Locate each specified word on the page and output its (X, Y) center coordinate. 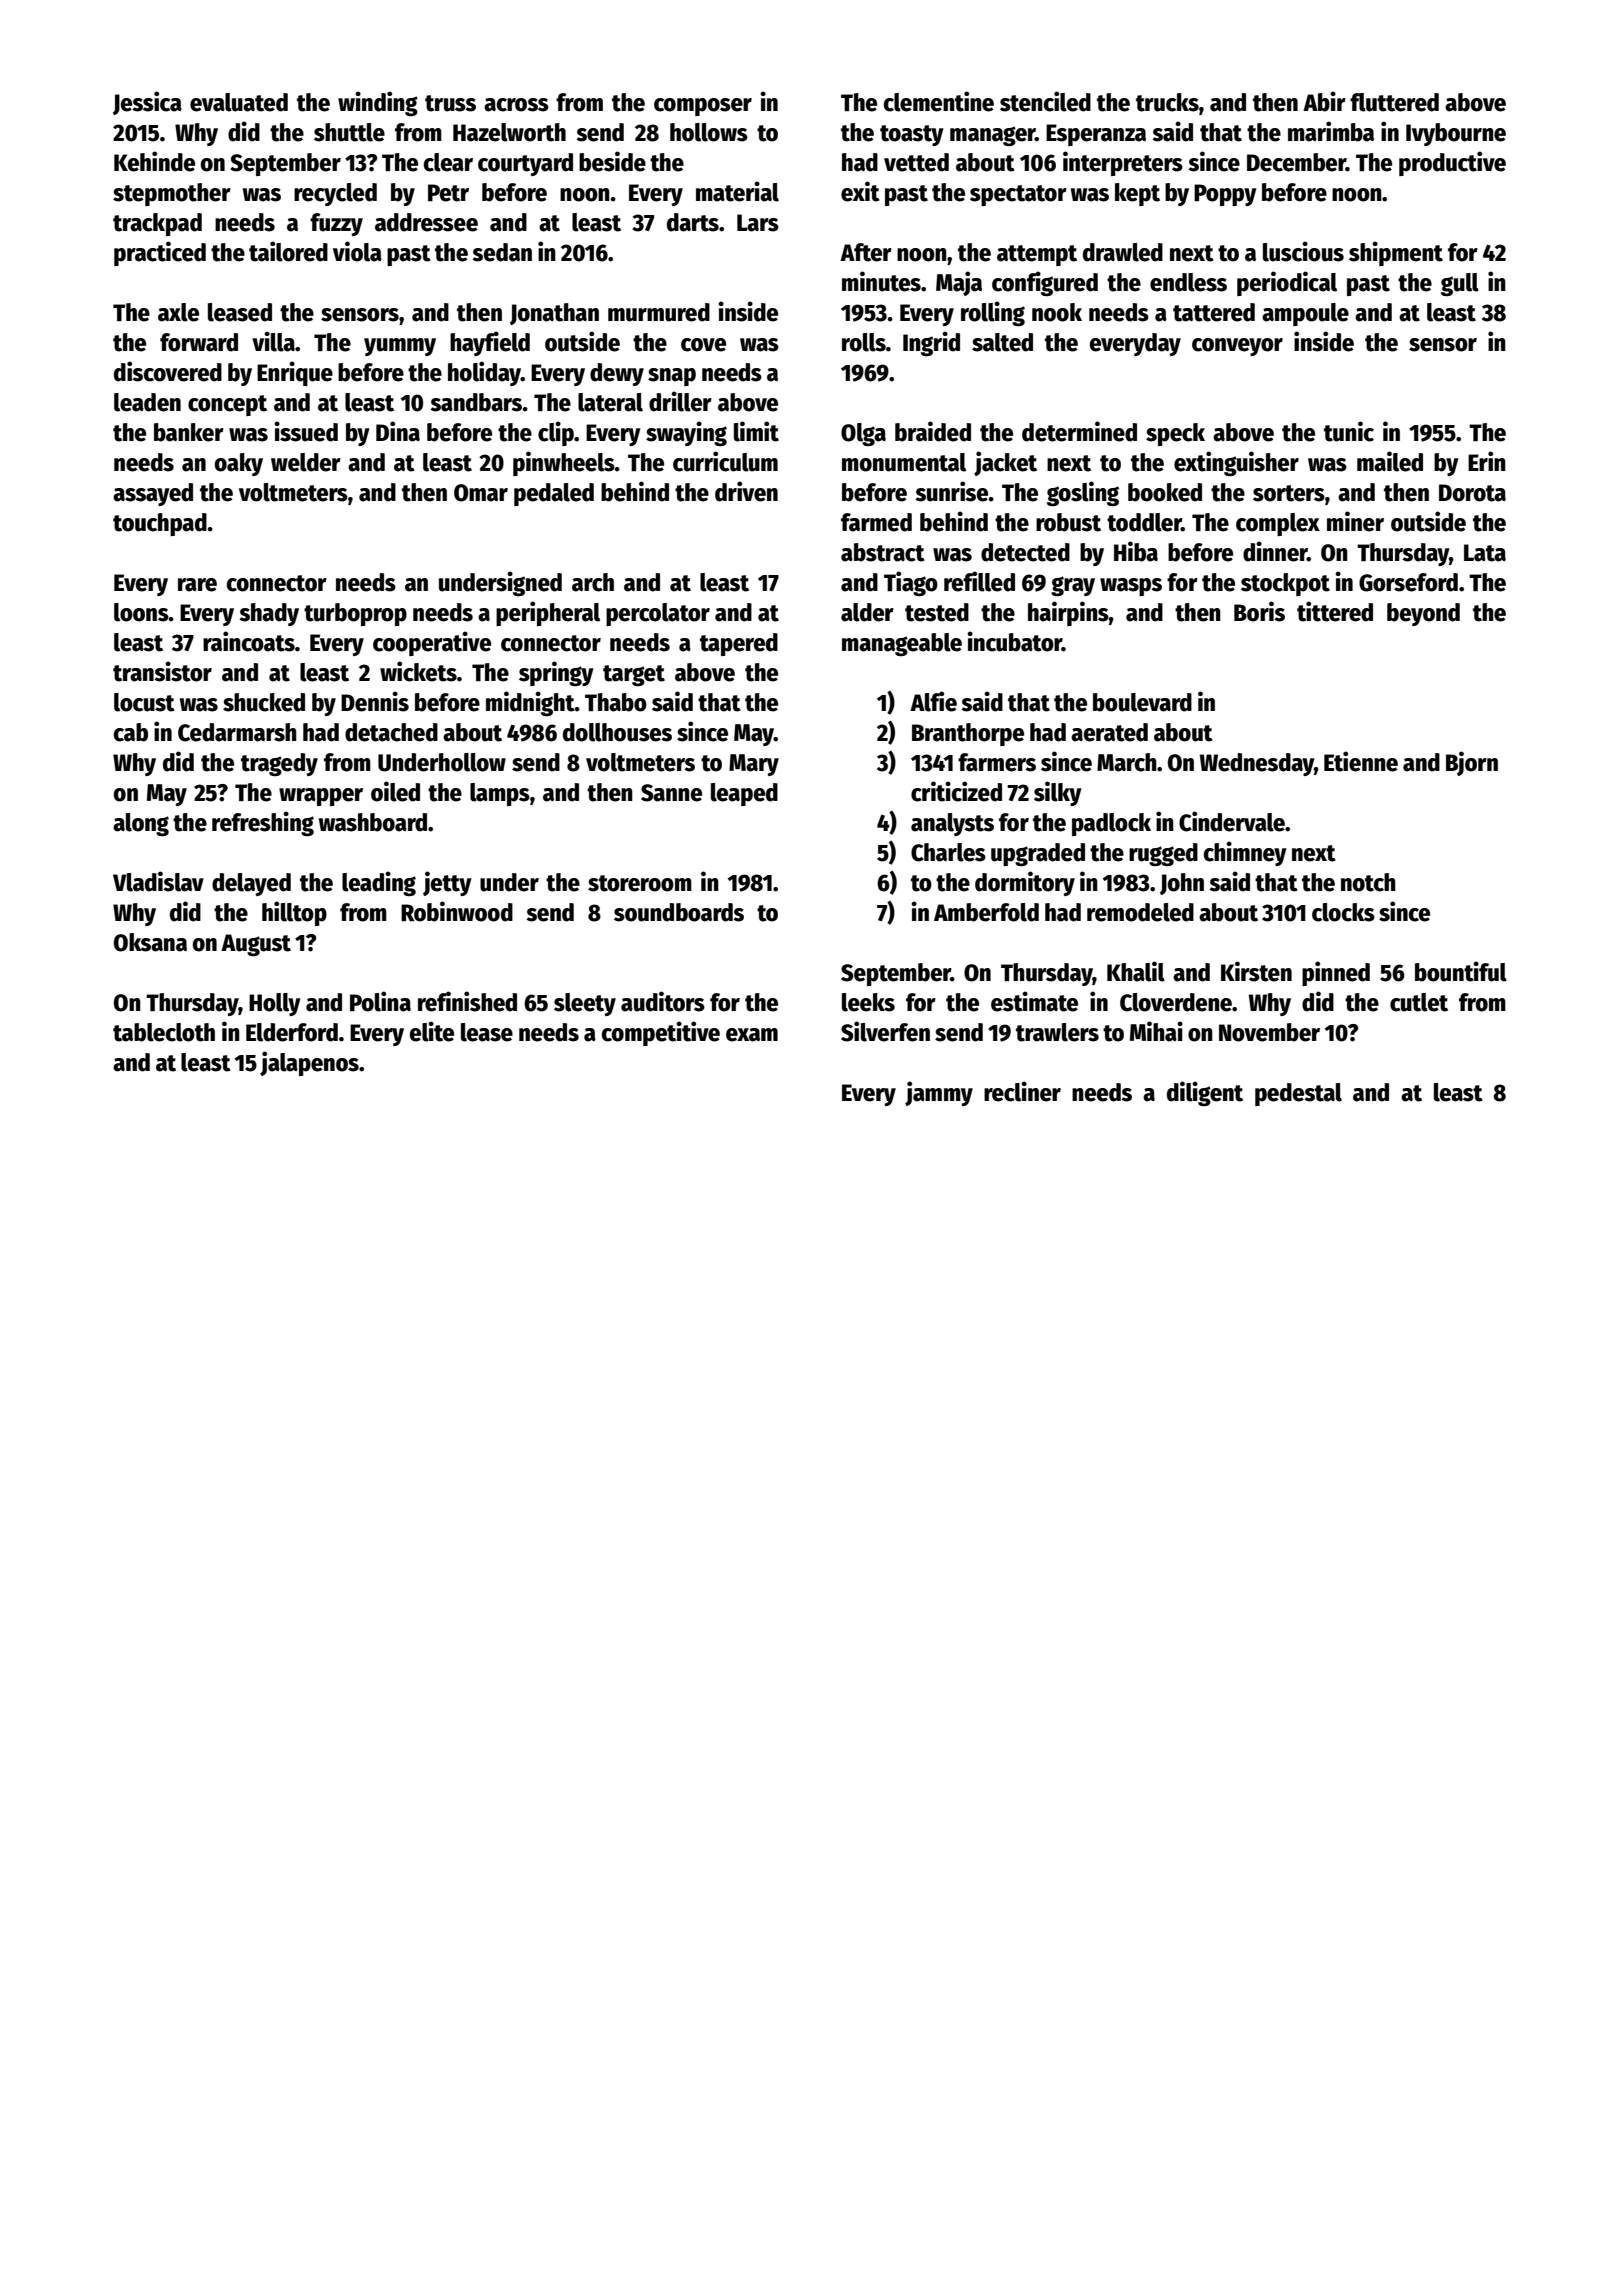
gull (1460, 284)
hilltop (294, 913)
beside (612, 161)
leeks (868, 1002)
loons (141, 612)
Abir (1324, 101)
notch (1368, 882)
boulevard (1142, 702)
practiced (160, 253)
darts (693, 222)
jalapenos (309, 1063)
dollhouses (617, 732)
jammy (939, 1093)
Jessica (147, 103)
